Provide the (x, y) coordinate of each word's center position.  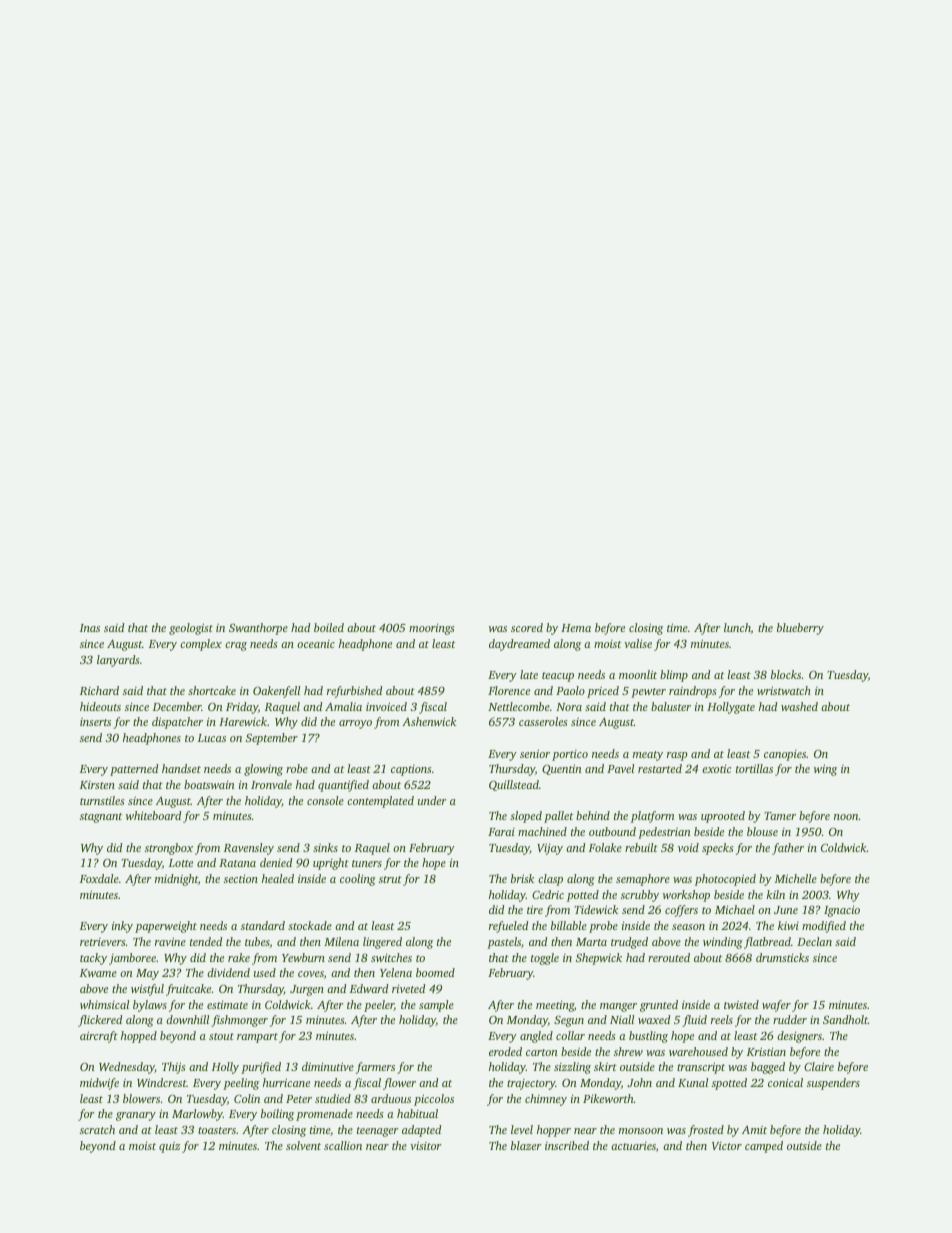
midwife (99, 1084)
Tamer (780, 816)
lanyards (118, 661)
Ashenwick (429, 721)
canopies (785, 755)
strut (390, 879)
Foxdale (99, 878)
